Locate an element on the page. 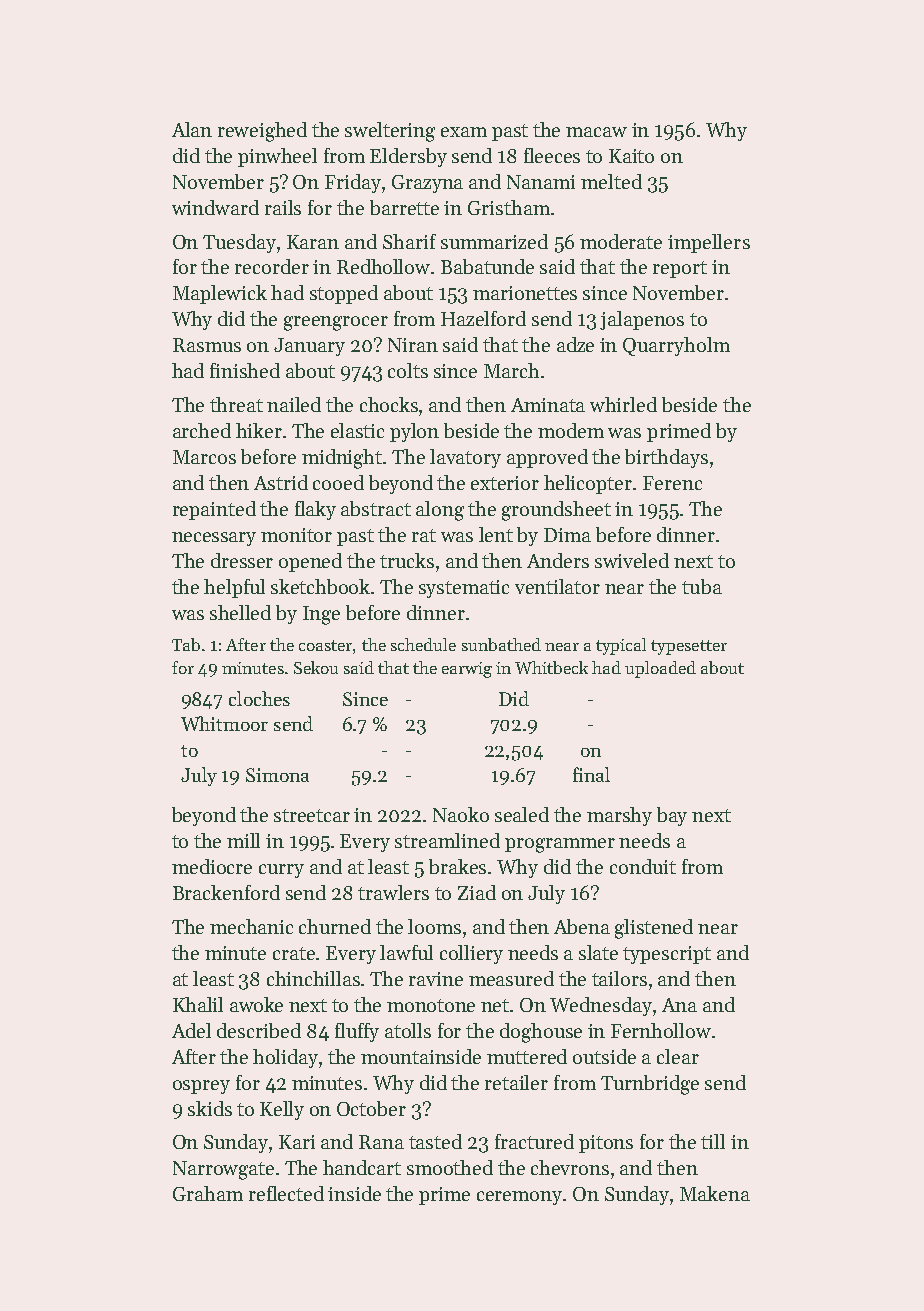 The height and width of the image is (1311, 924). macaw is located at coordinates (596, 132).
